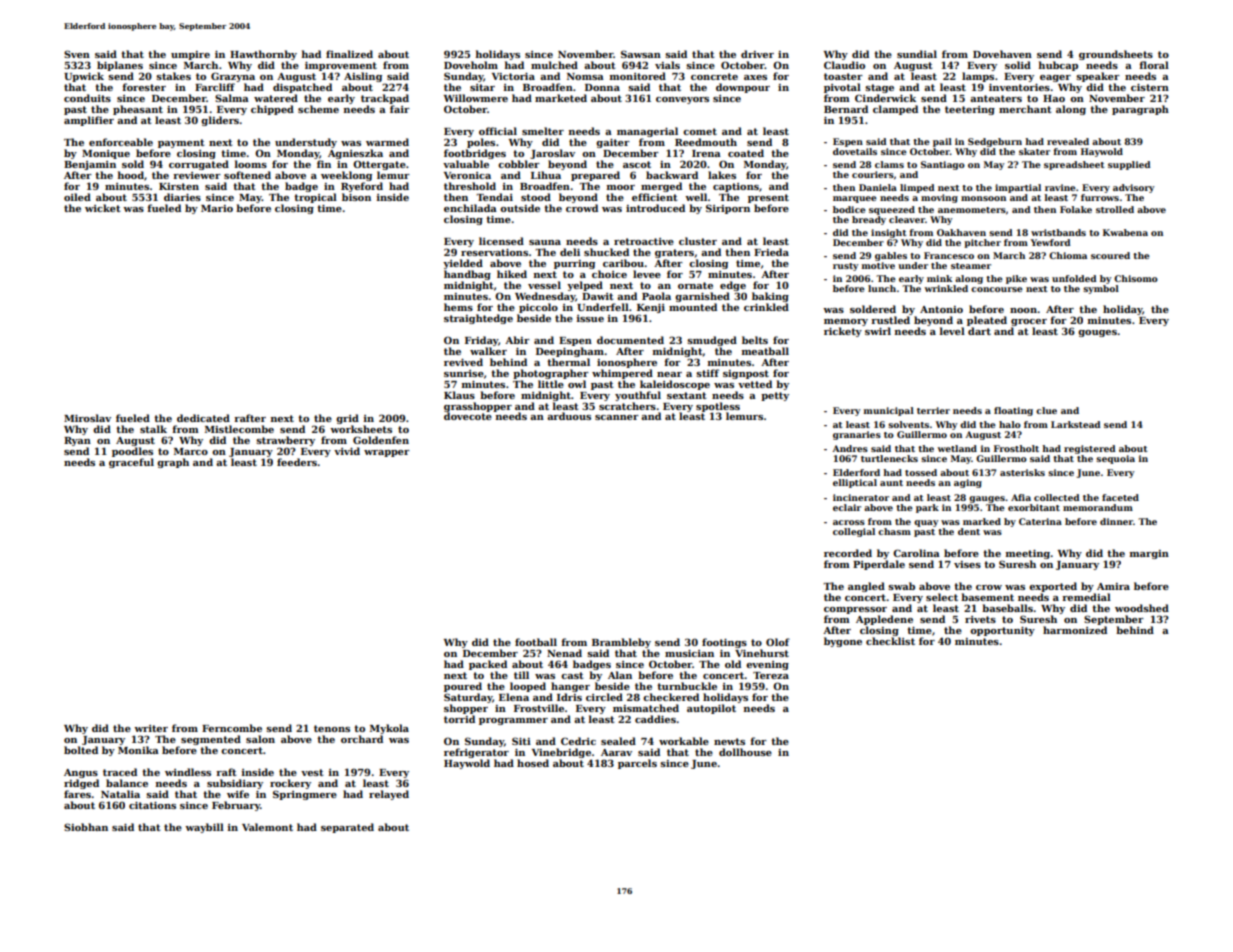 The width and height of the page is (1233, 952). I want to click on separated, so click(347, 828).
